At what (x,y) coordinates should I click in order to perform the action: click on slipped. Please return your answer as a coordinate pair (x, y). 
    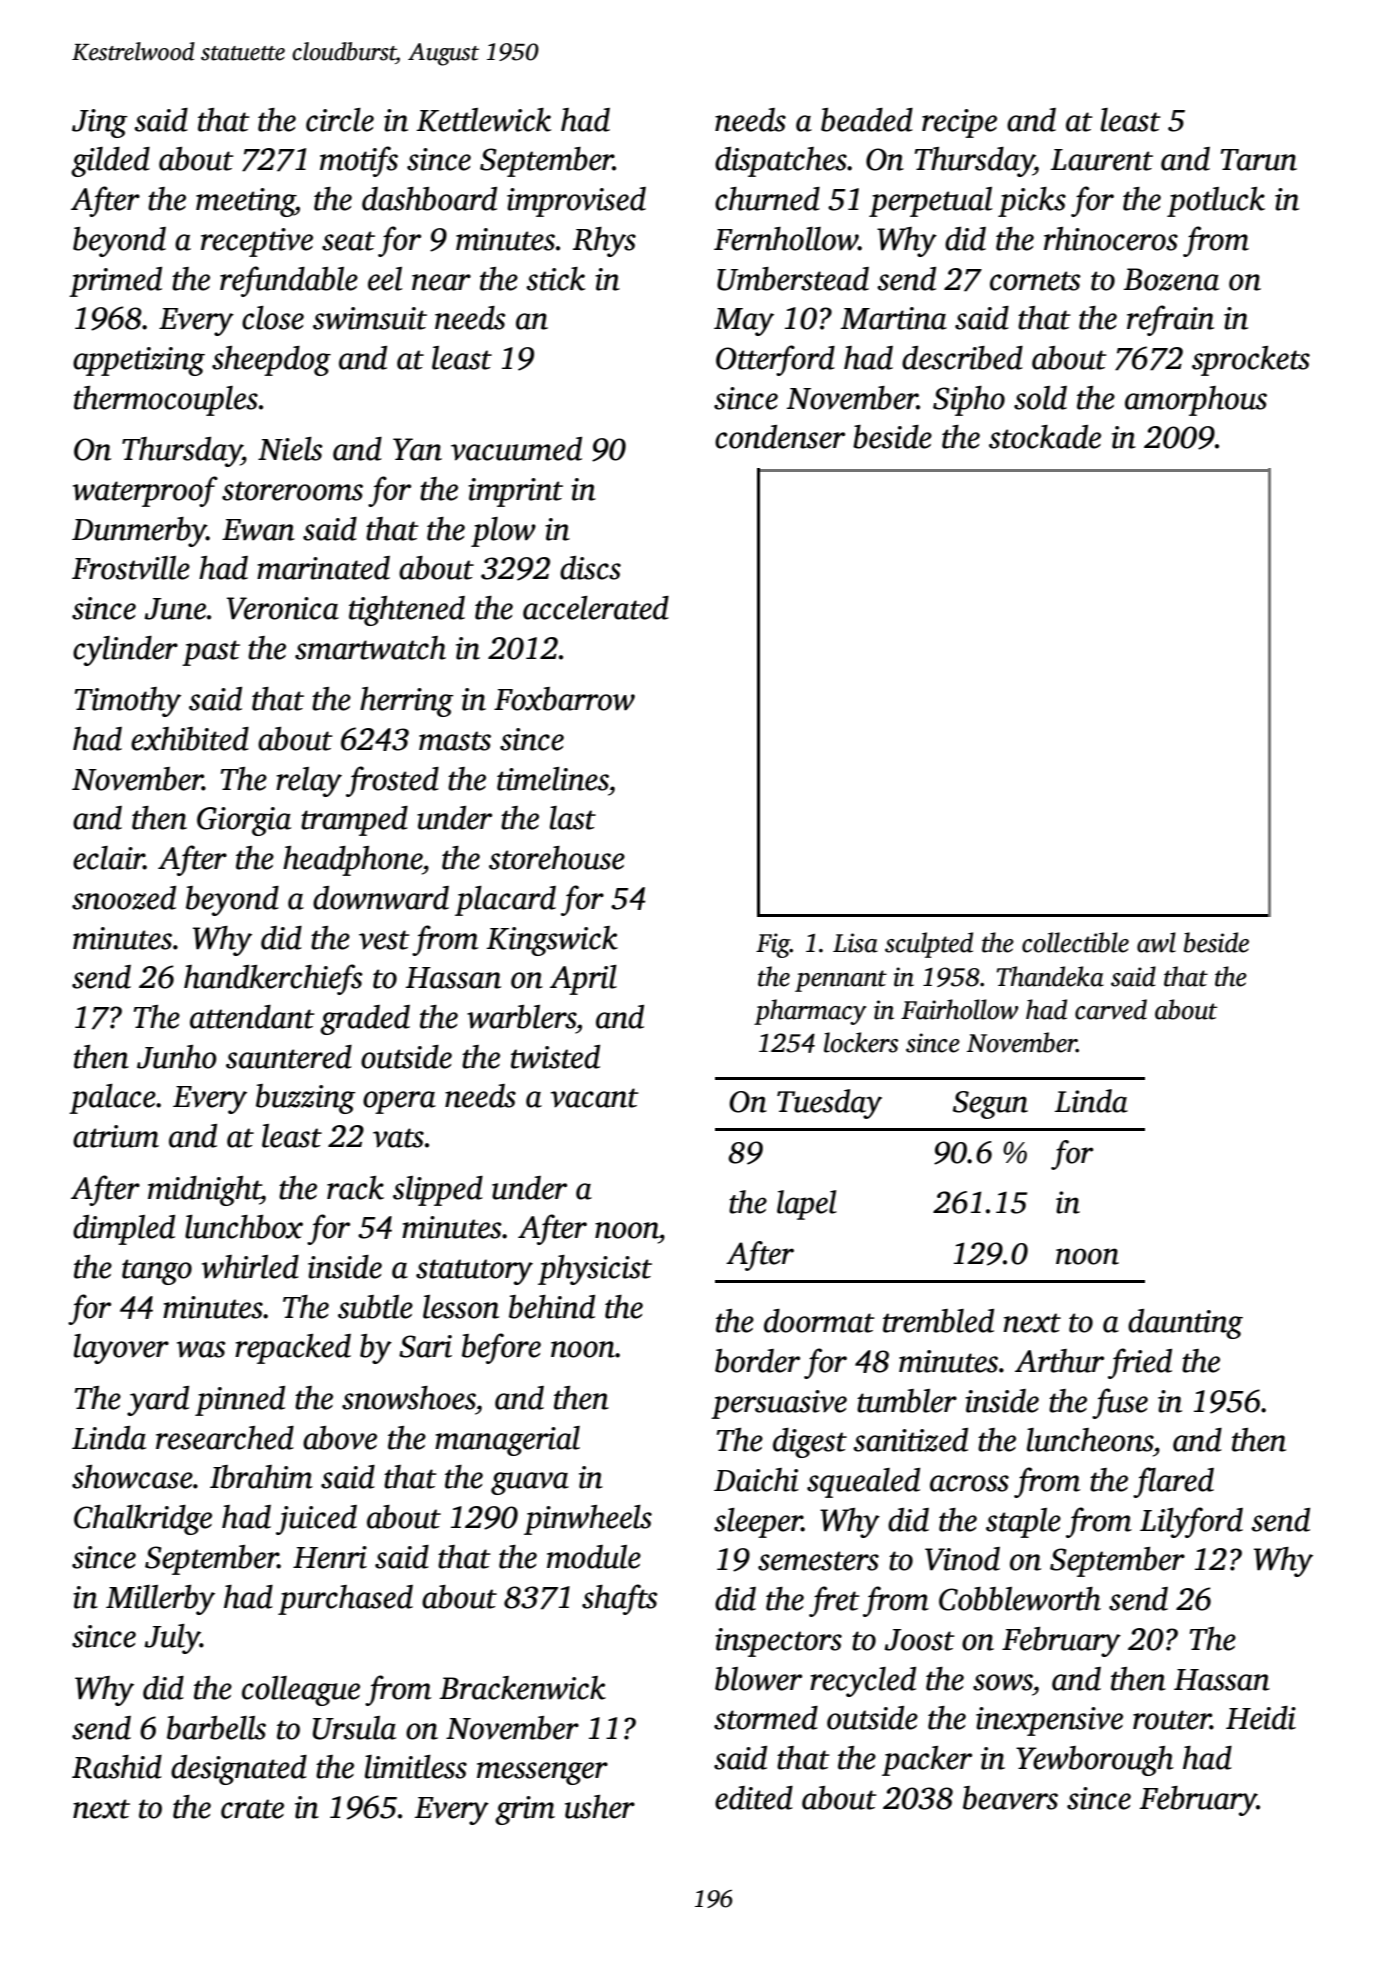
    Looking at the image, I should click on (438, 1191).
